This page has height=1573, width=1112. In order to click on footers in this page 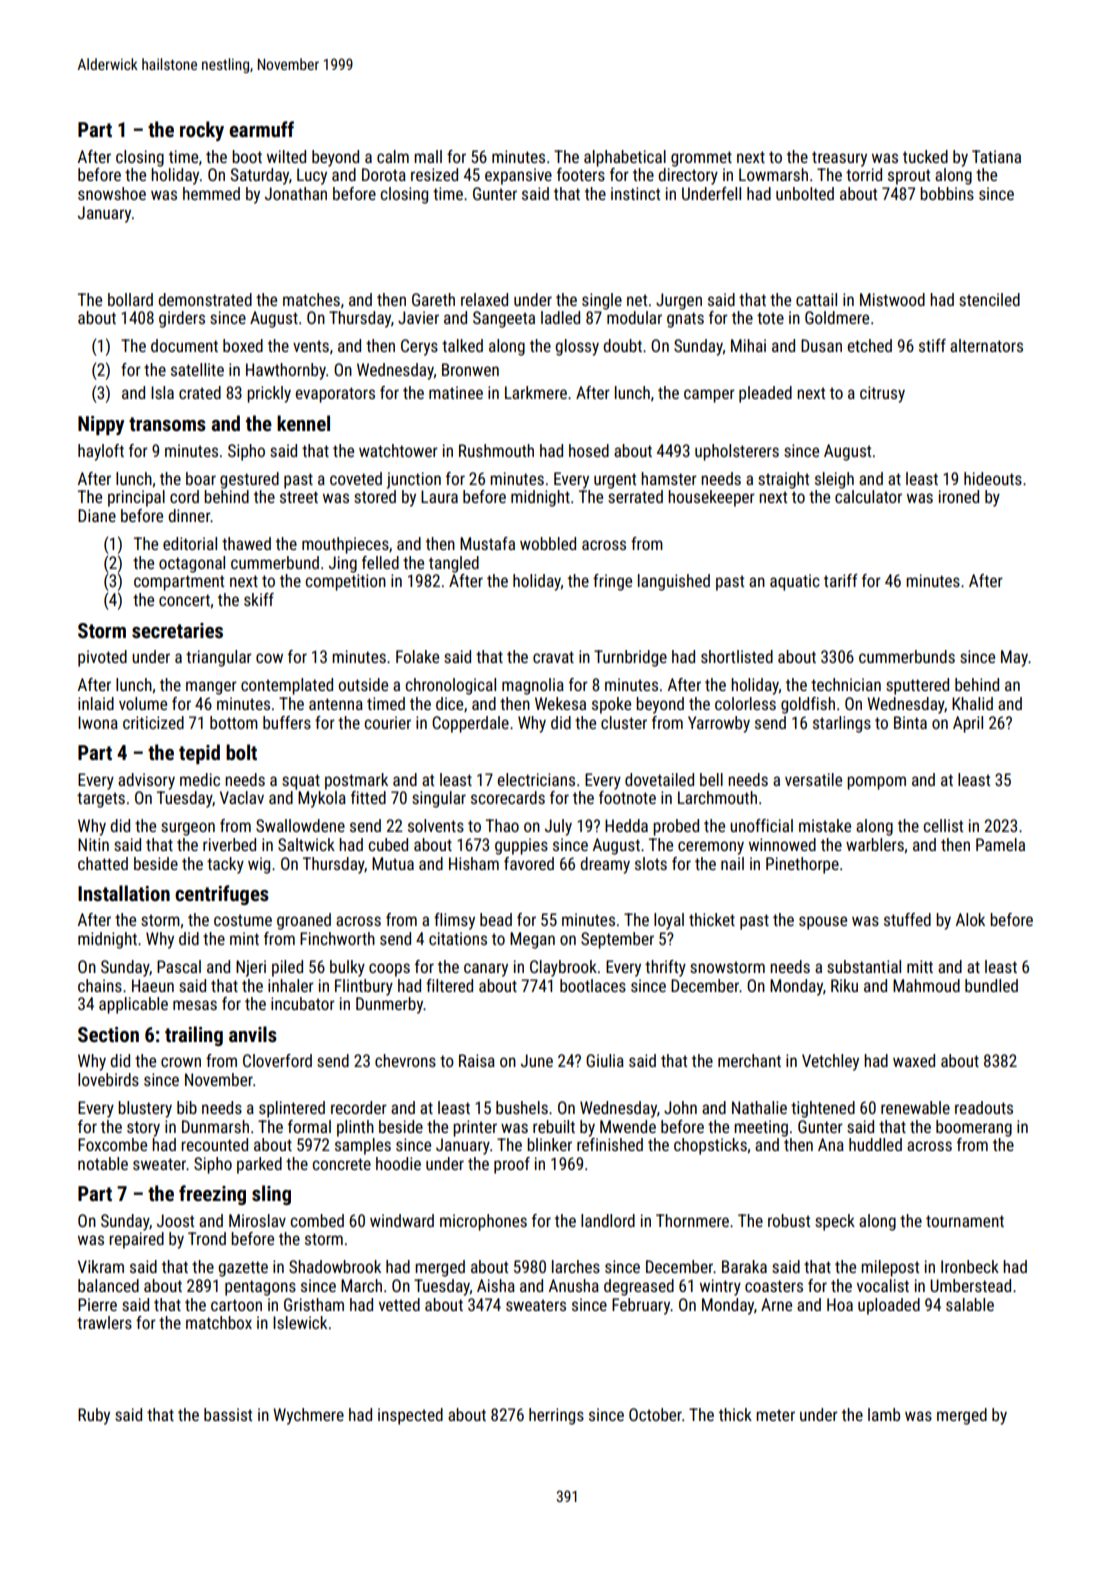, I will do `click(581, 174)`.
